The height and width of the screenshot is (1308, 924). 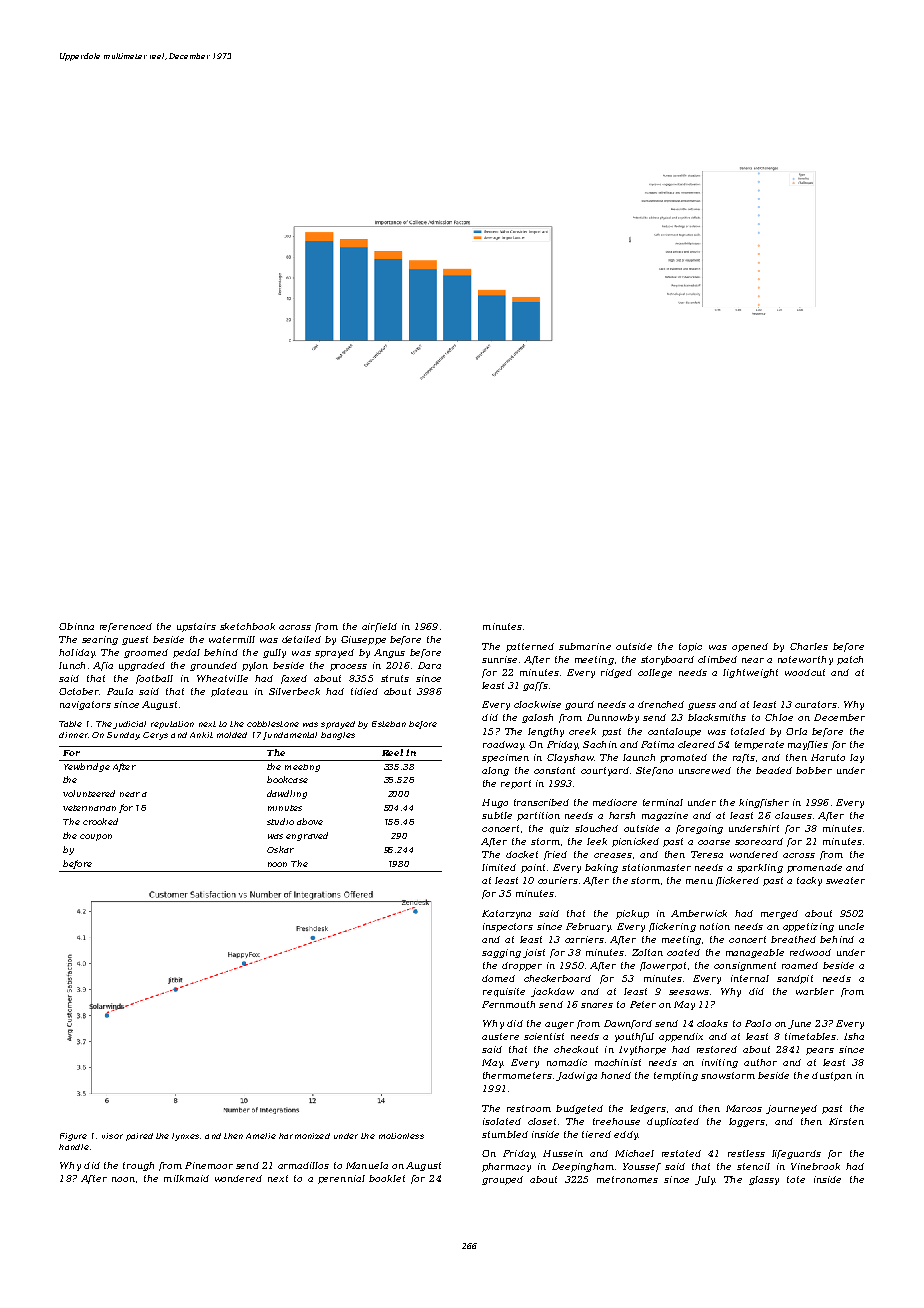 I want to click on detailed, so click(x=301, y=639).
